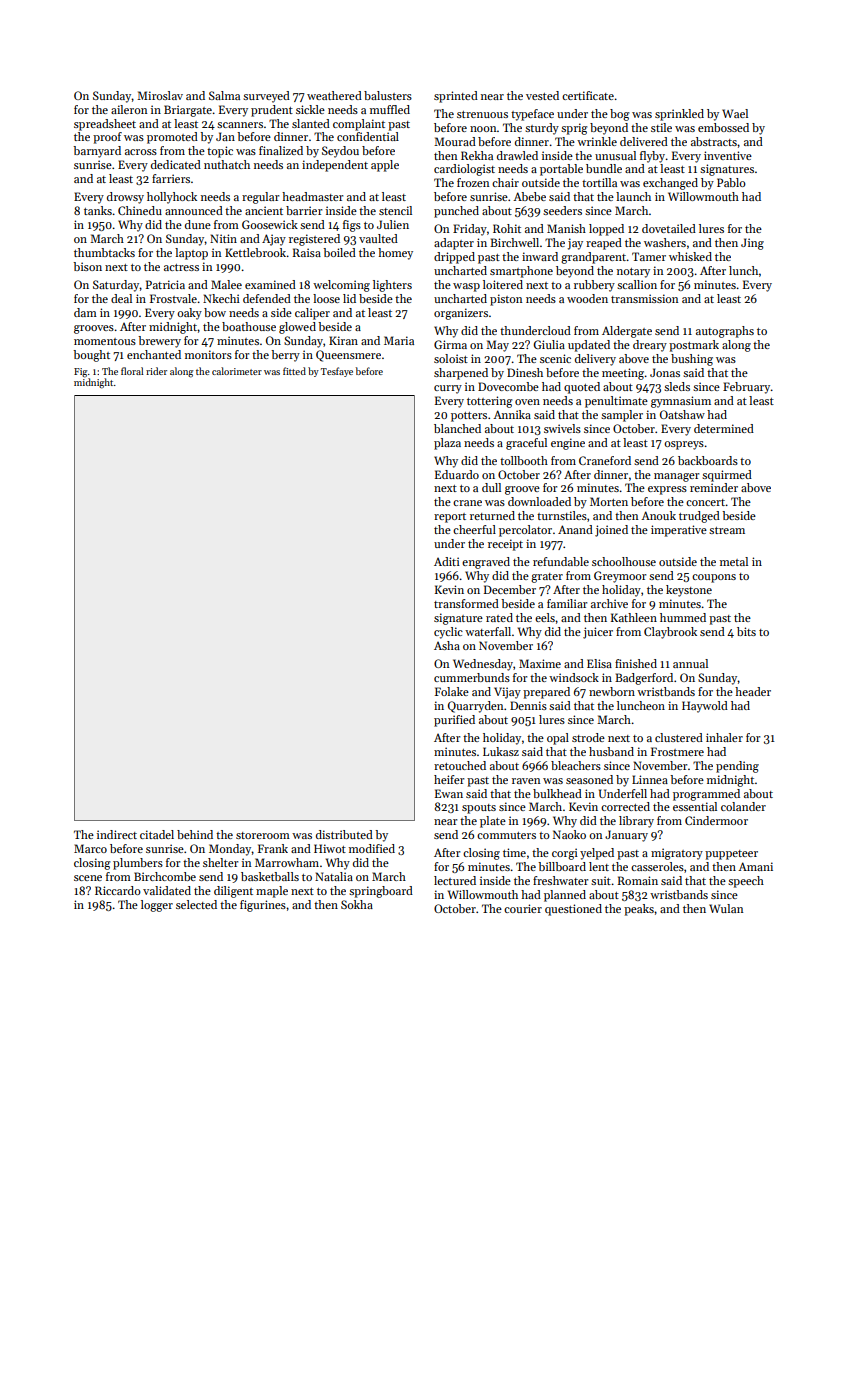 The width and height of the screenshot is (849, 1400). What do you see at coordinates (679, 115) in the screenshot?
I see `sprinkled` at bounding box center [679, 115].
